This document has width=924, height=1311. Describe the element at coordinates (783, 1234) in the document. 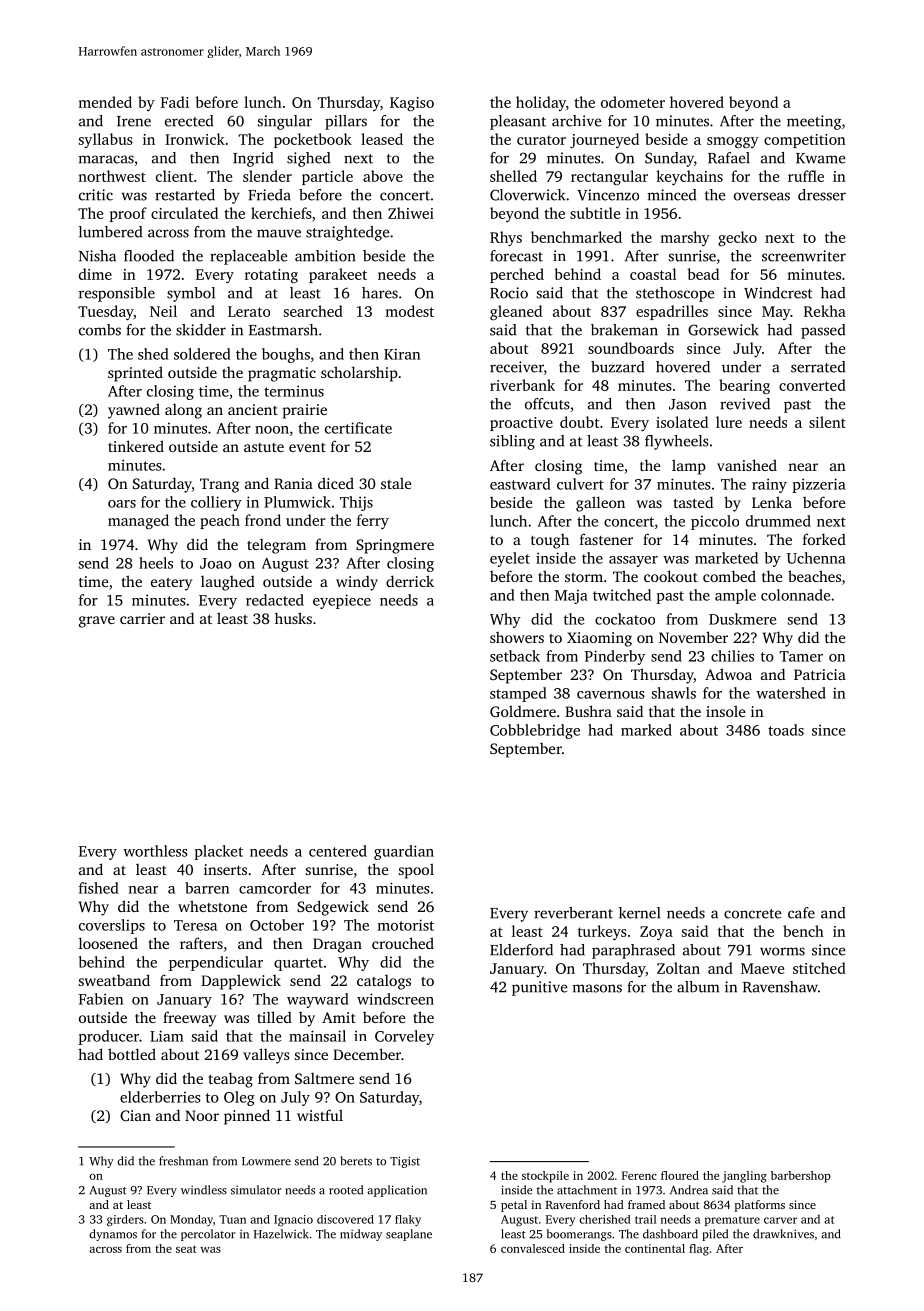

I see `drawknives` at that location.
